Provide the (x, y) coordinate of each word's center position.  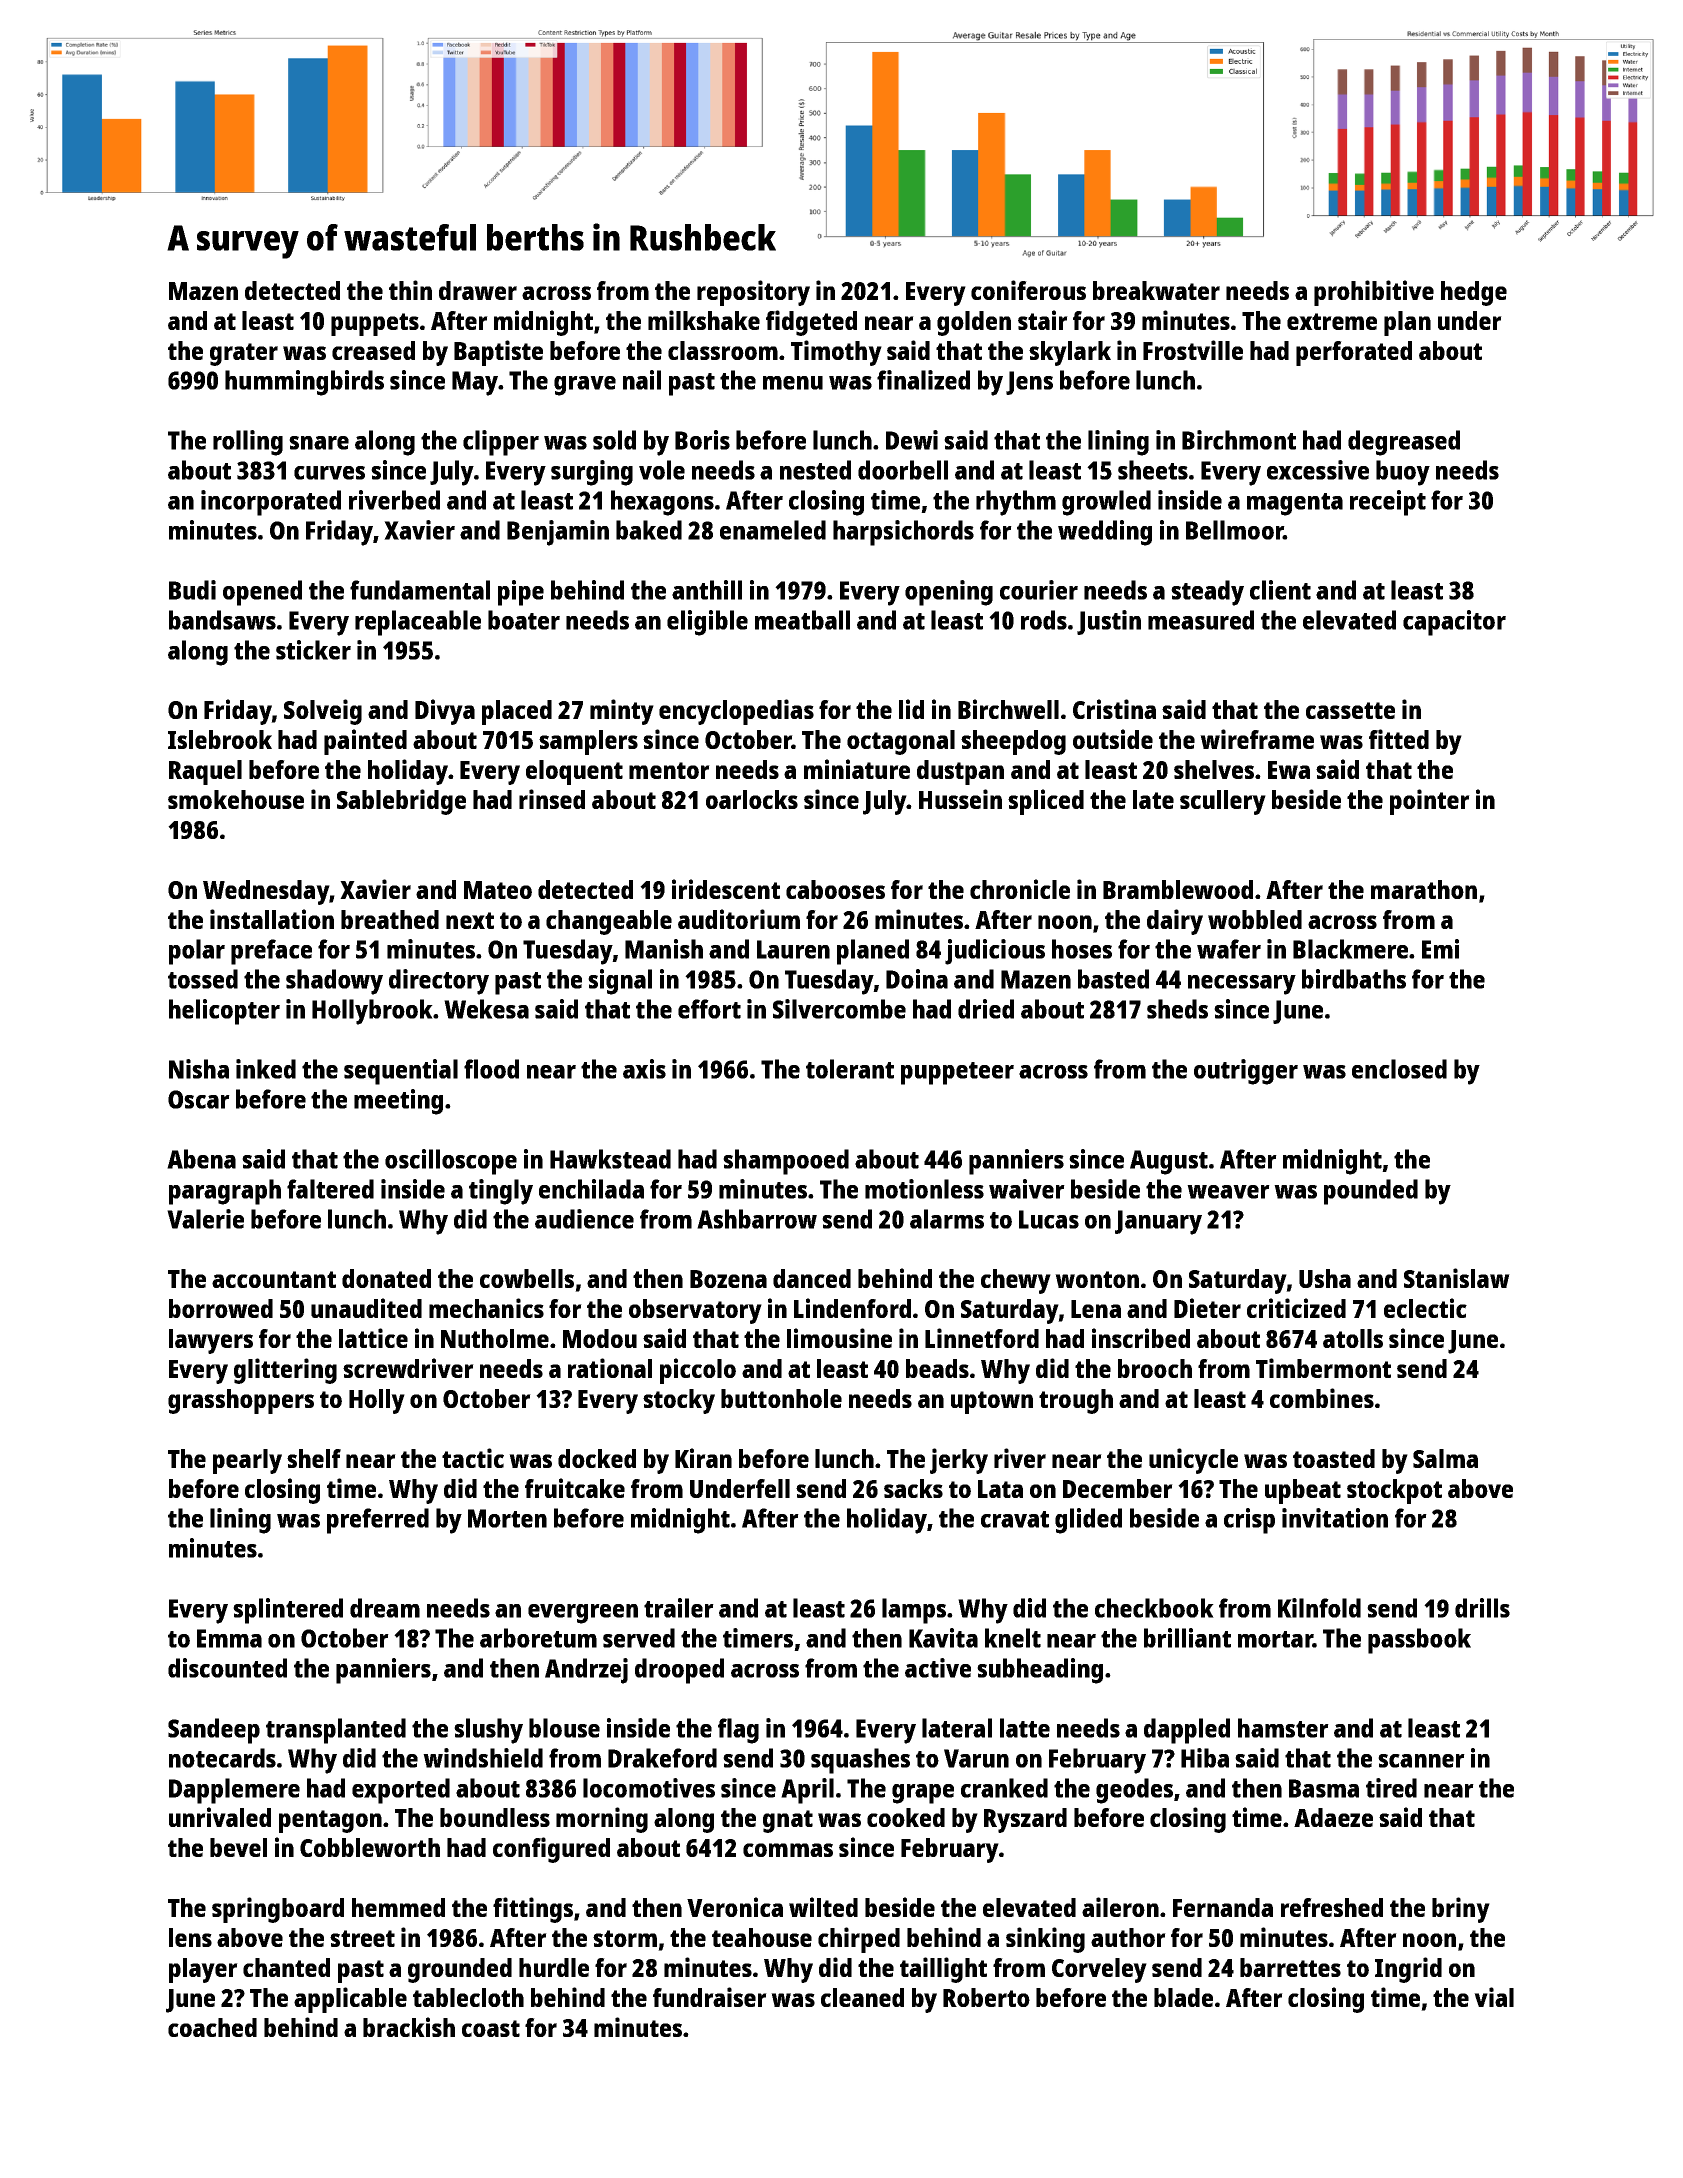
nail (642, 380)
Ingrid (1408, 1970)
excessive (1318, 470)
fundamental (420, 590)
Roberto (986, 1997)
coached (212, 2027)
